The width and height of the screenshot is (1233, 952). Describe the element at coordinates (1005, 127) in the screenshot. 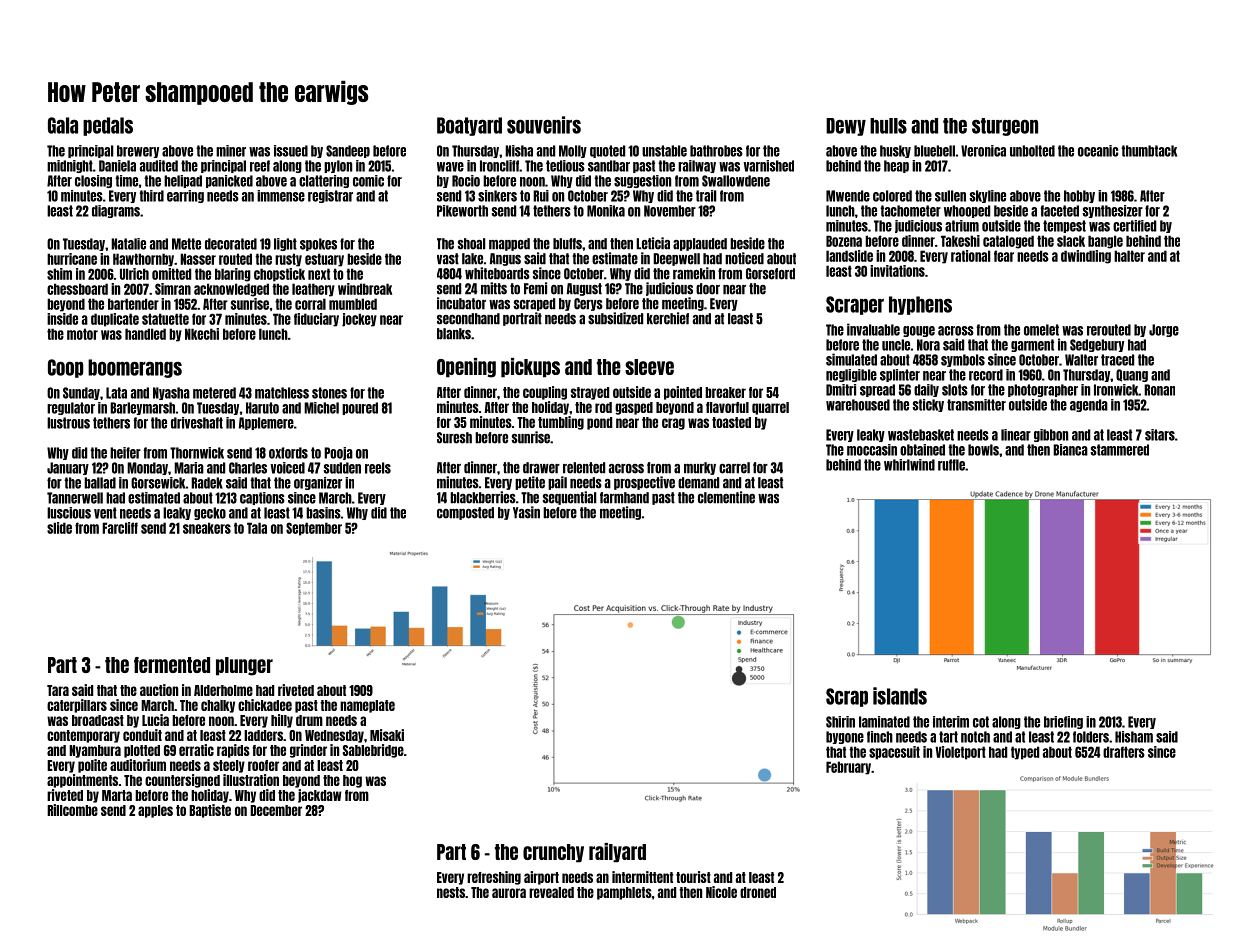

I see `sturgeon` at that location.
